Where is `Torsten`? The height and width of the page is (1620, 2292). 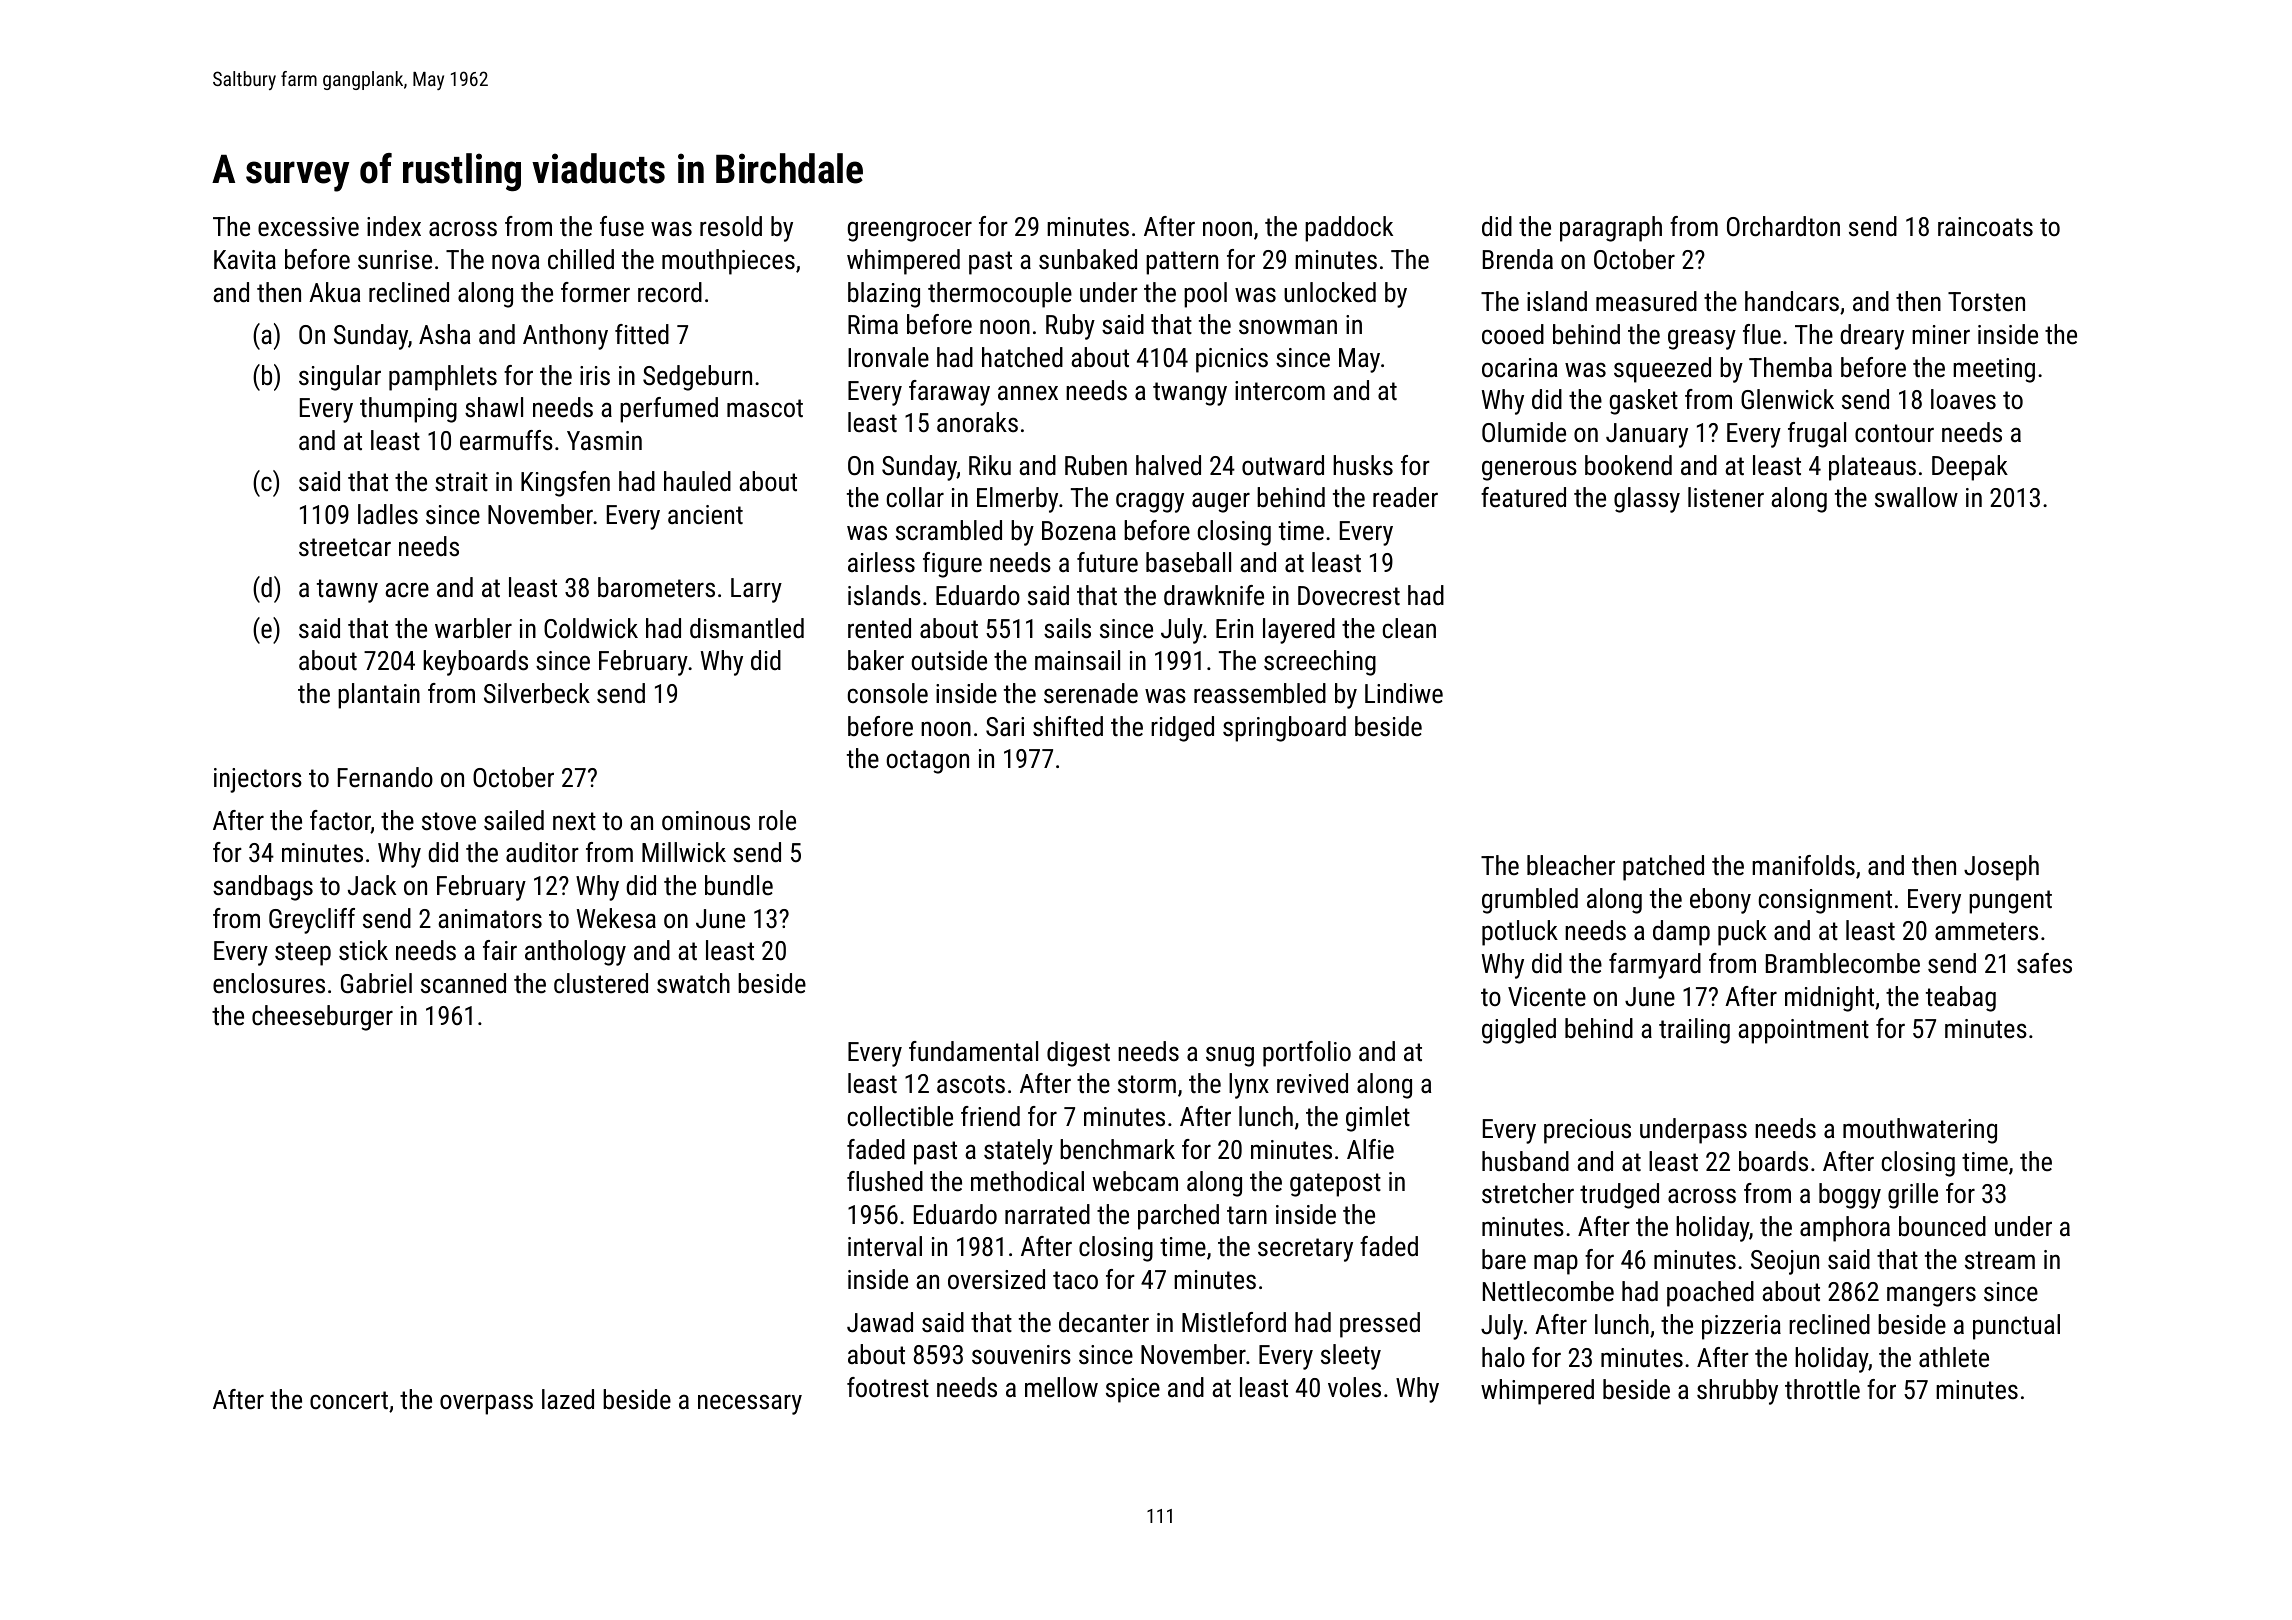
Torsten is located at coordinates (1986, 302).
